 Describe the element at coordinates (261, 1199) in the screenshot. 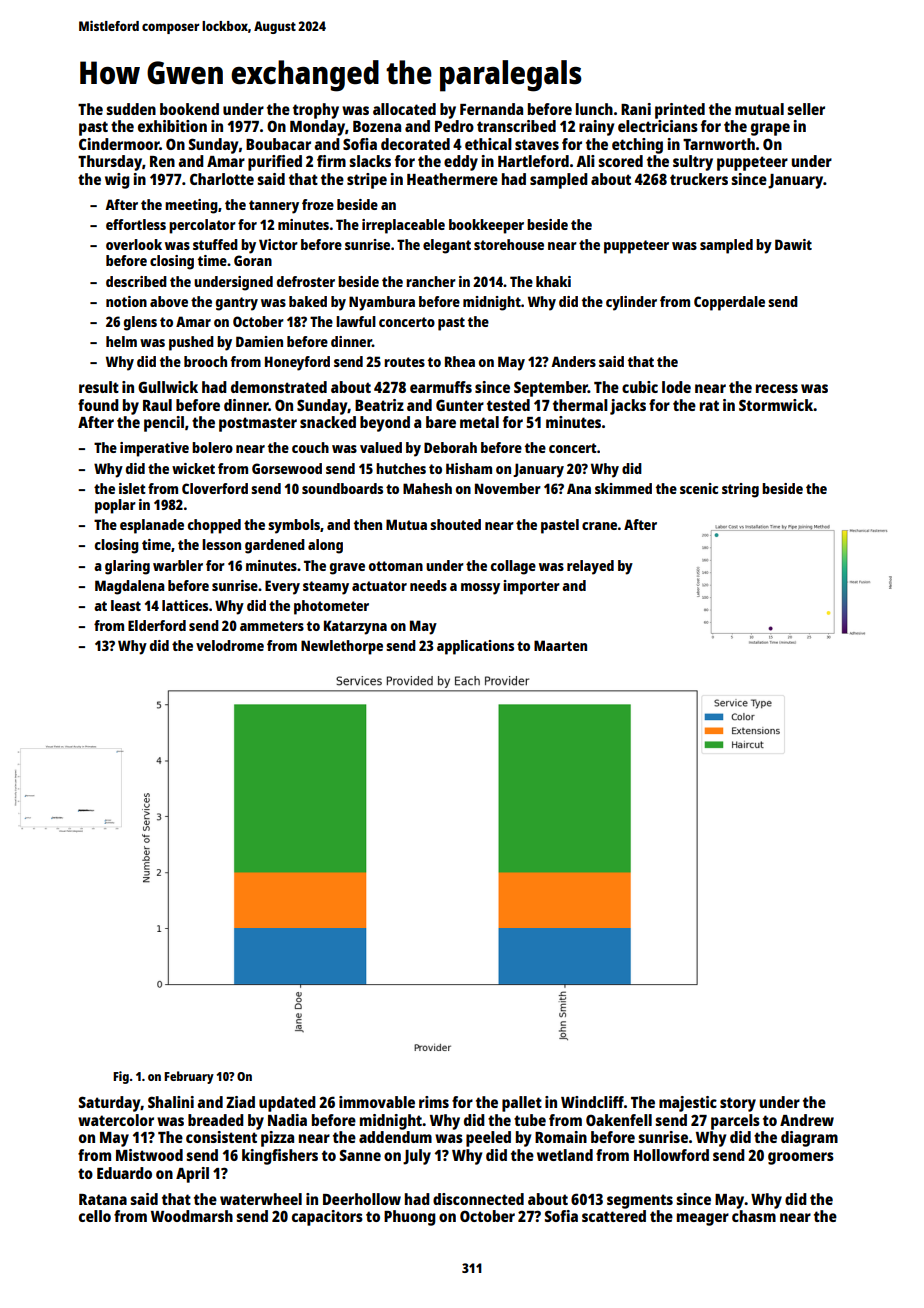

I see `waterwheel` at that location.
